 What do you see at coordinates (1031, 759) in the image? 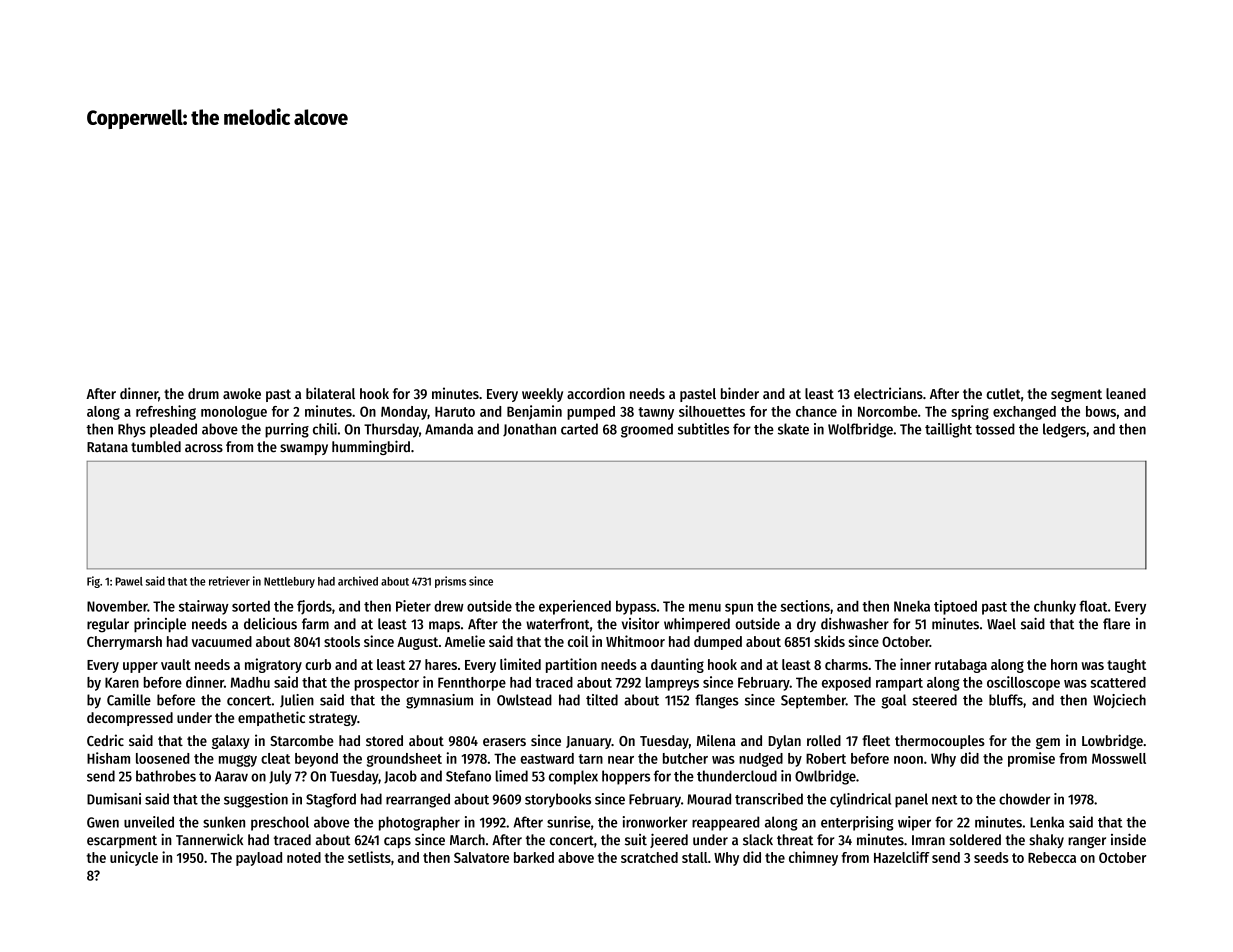
I see `promise` at bounding box center [1031, 759].
